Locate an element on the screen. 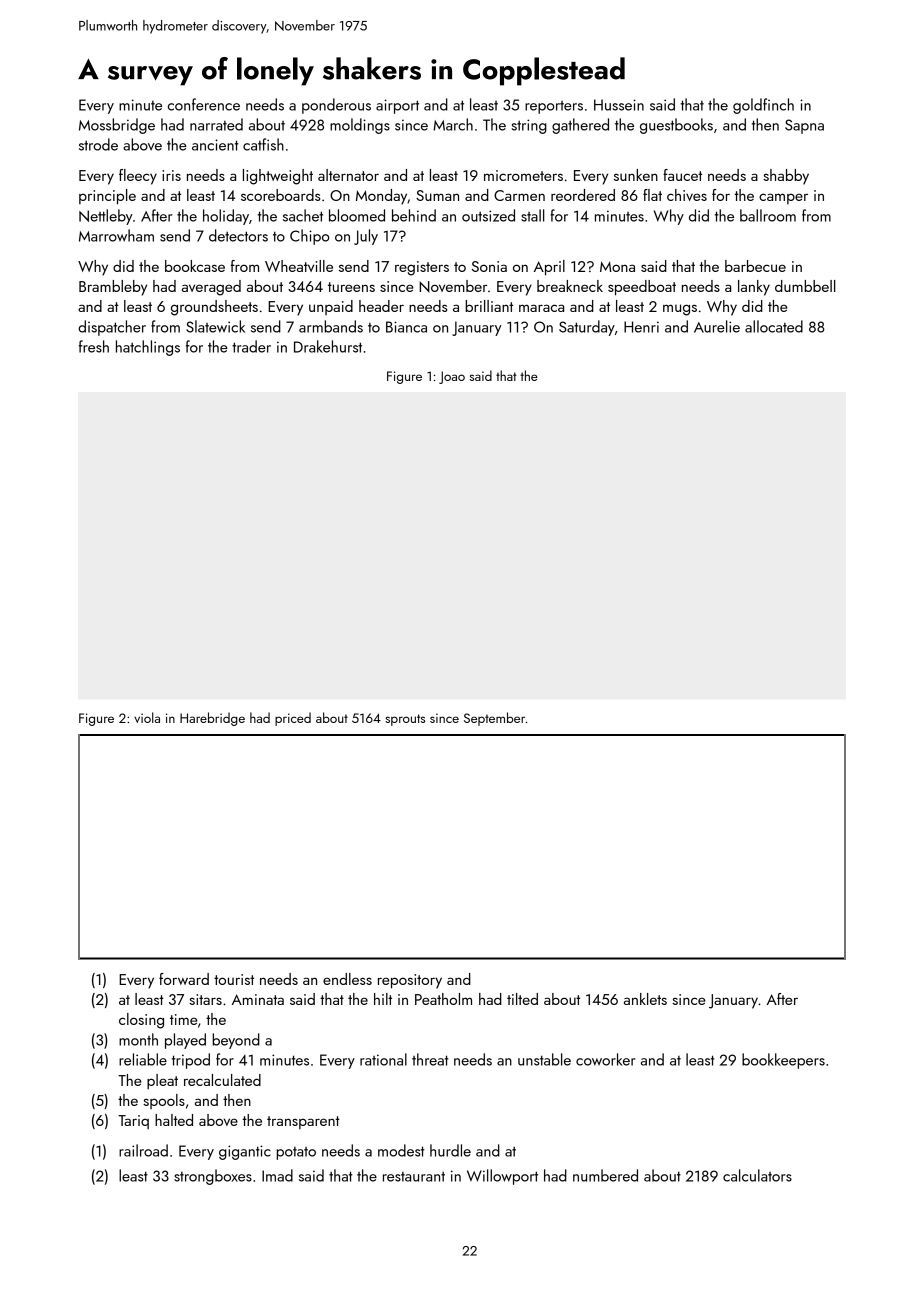 The width and height of the screenshot is (924, 1308). Marrowham is located at coordinates (116, 235).
